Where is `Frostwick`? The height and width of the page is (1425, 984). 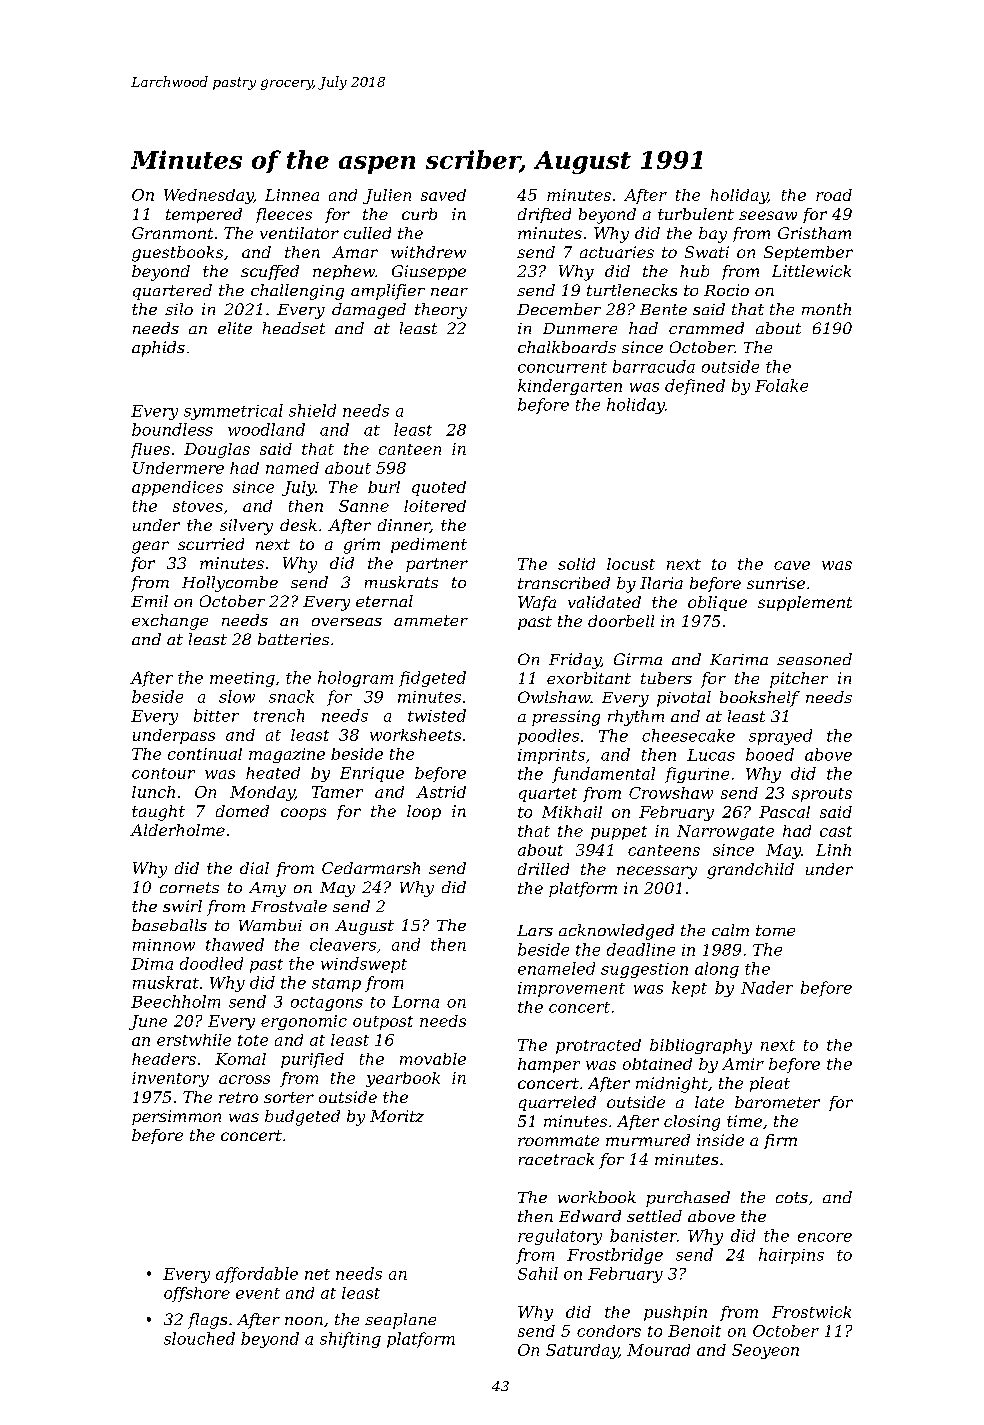
Frostwick is located at coordinates (811, 1312).
